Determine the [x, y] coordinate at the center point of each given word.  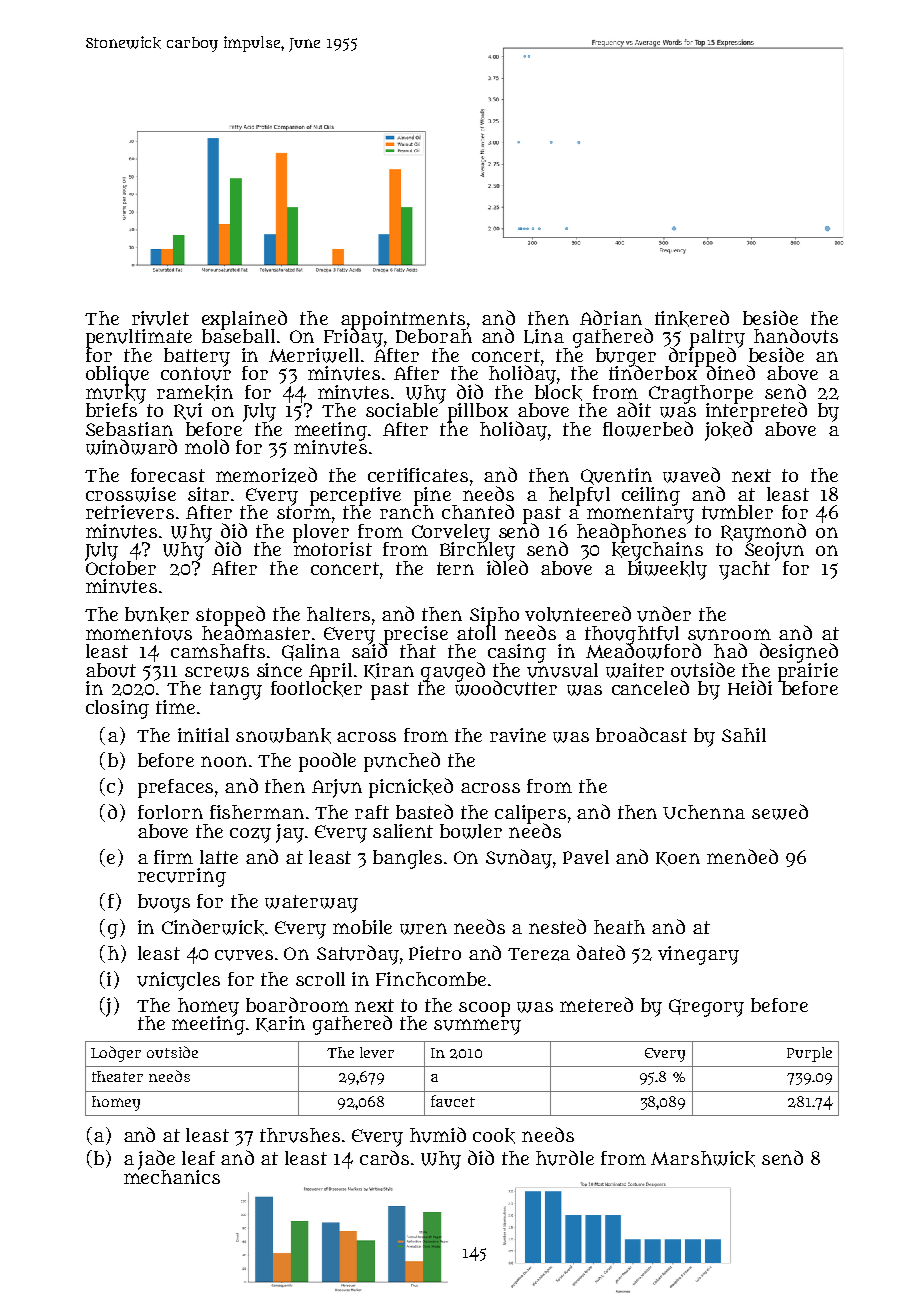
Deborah [434, 336]
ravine [518, 735]
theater [117, 1076]
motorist [332, 549]
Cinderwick [213, 927]
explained [244, 319]
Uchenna [704, 812]
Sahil [744, 735]
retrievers [130, 512]
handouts [796, 336]
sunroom [729, 635]
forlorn [170, 812]
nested [557, 926]
